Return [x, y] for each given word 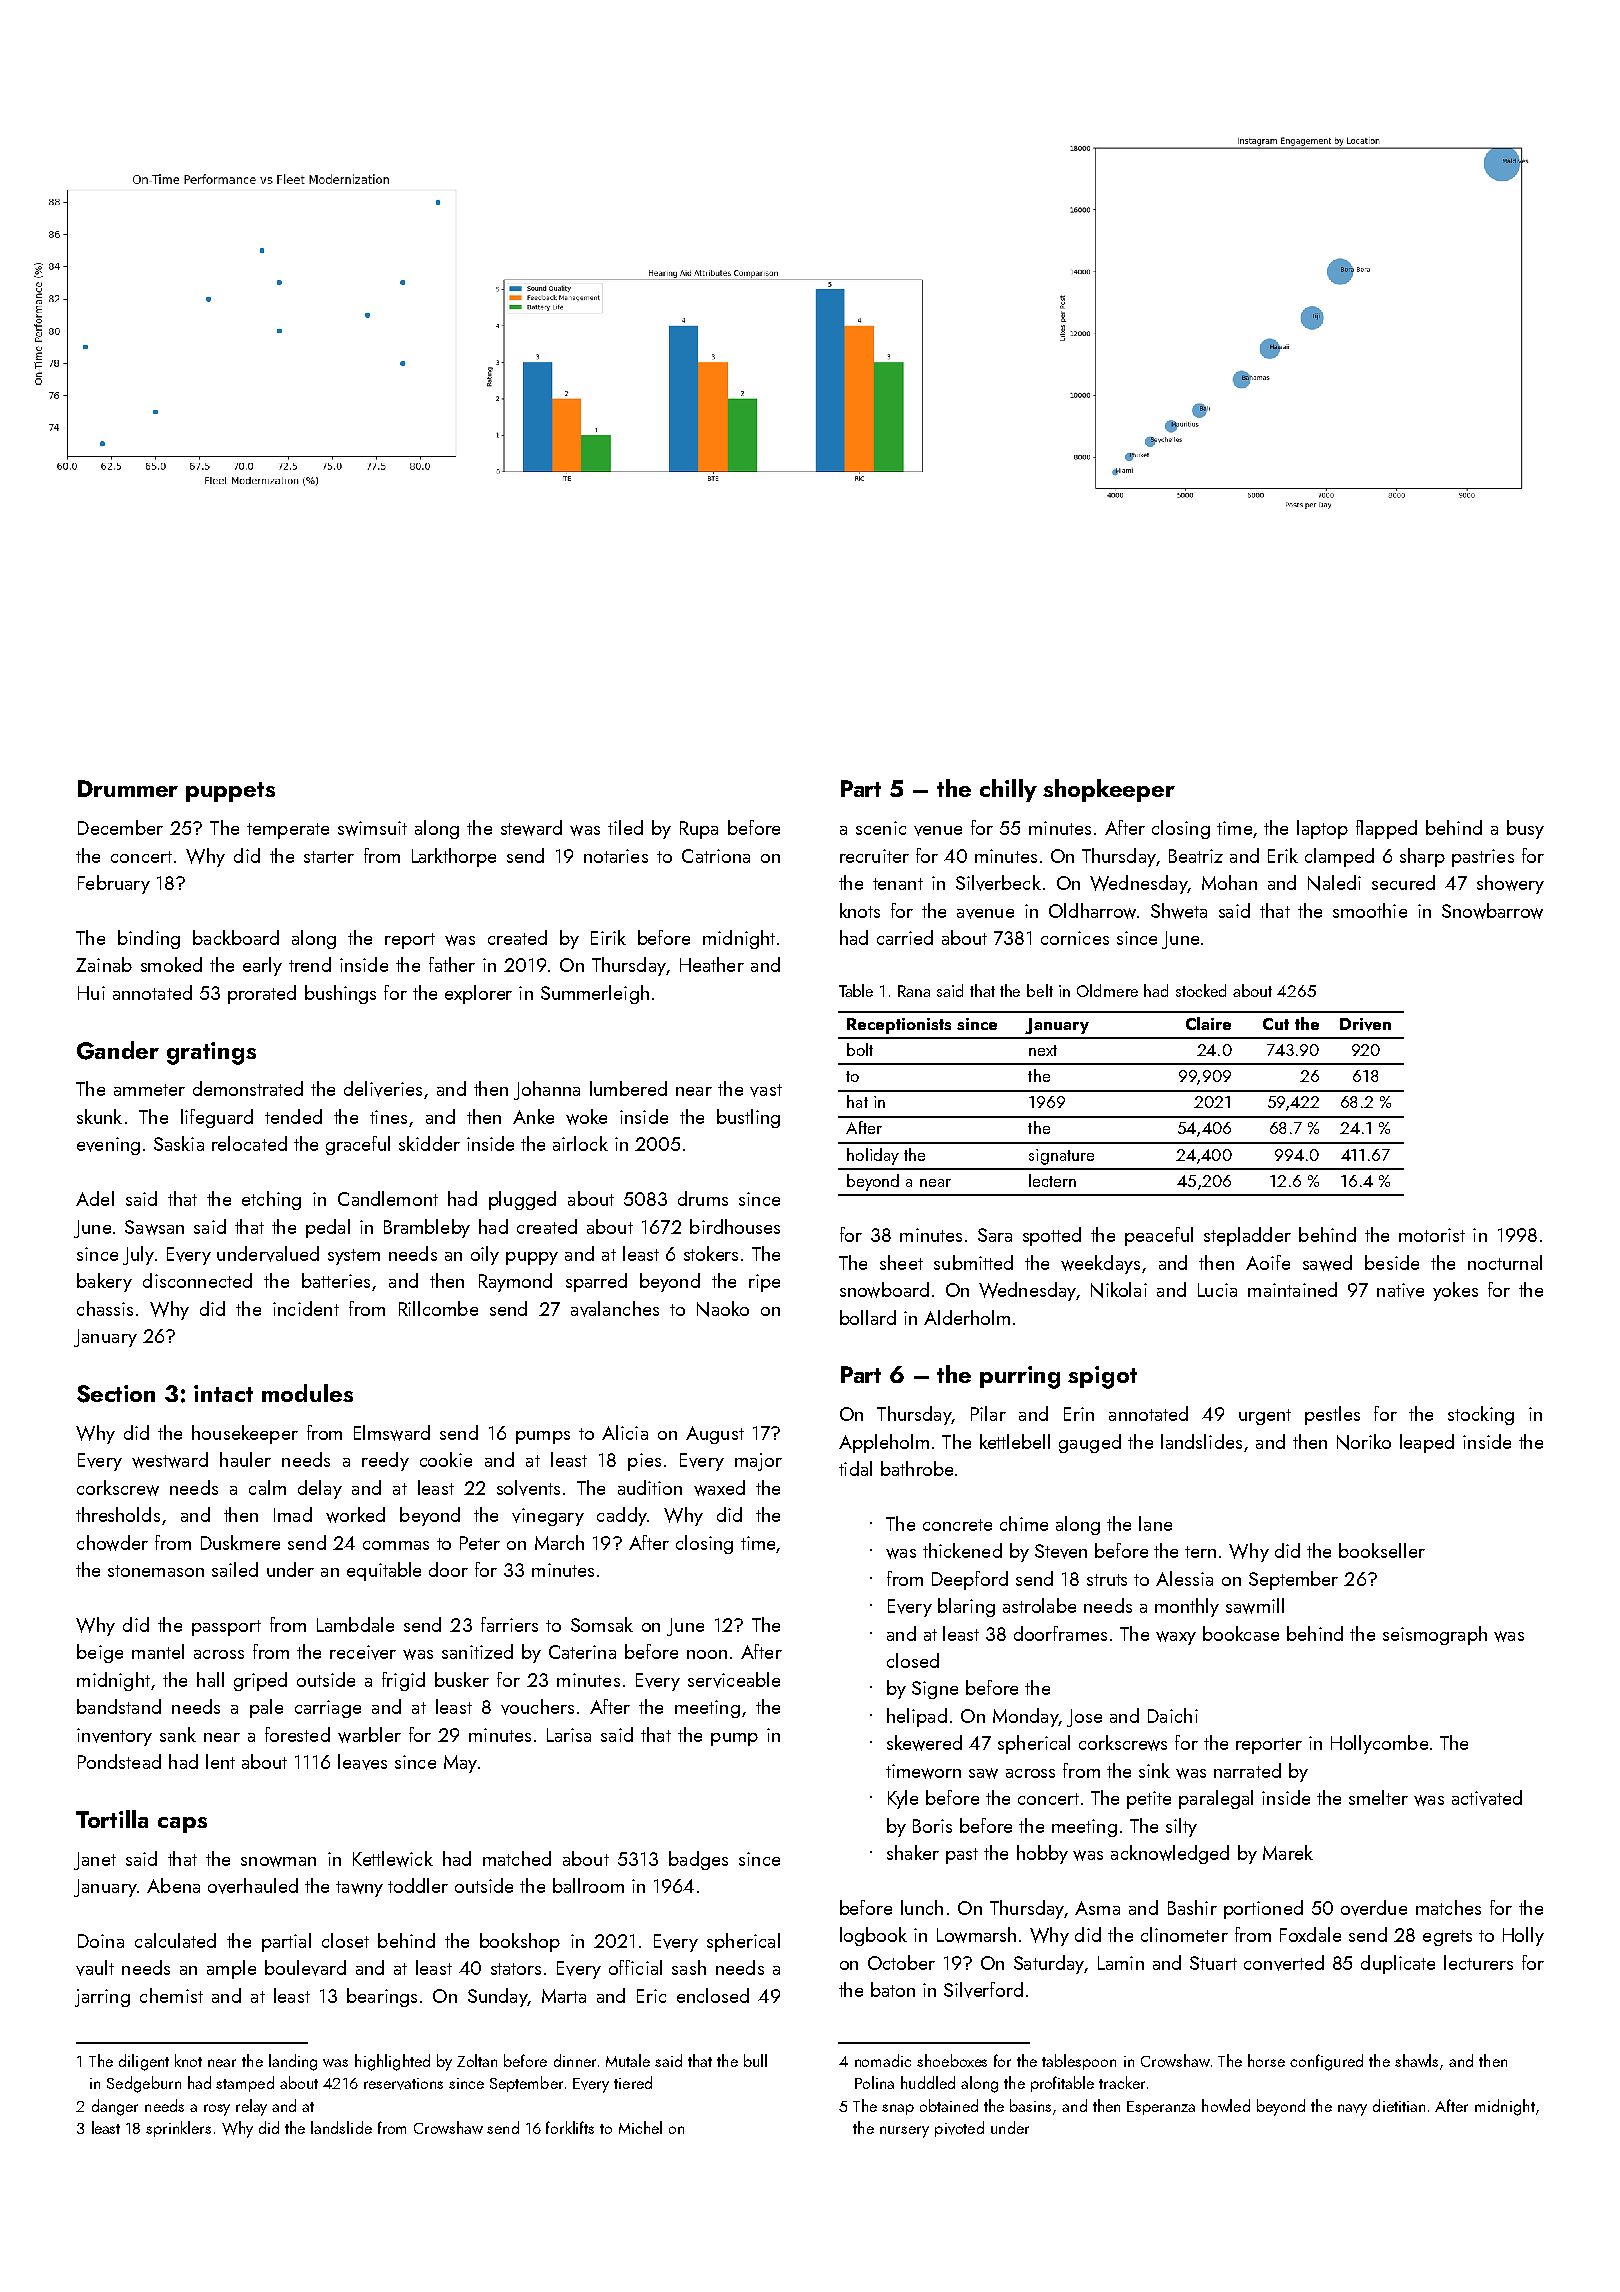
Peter [480, 1543]
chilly [1008, 790]
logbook [873, 1936]
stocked [1201, 990]
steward [531, 828]
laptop [1322, 829]
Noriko [1364, 1442]
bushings [340, 994]
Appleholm [884, 1443]
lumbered [628, 1088]
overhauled [253, 1886]
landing [293, 2062]
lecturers [1478, 1962]
